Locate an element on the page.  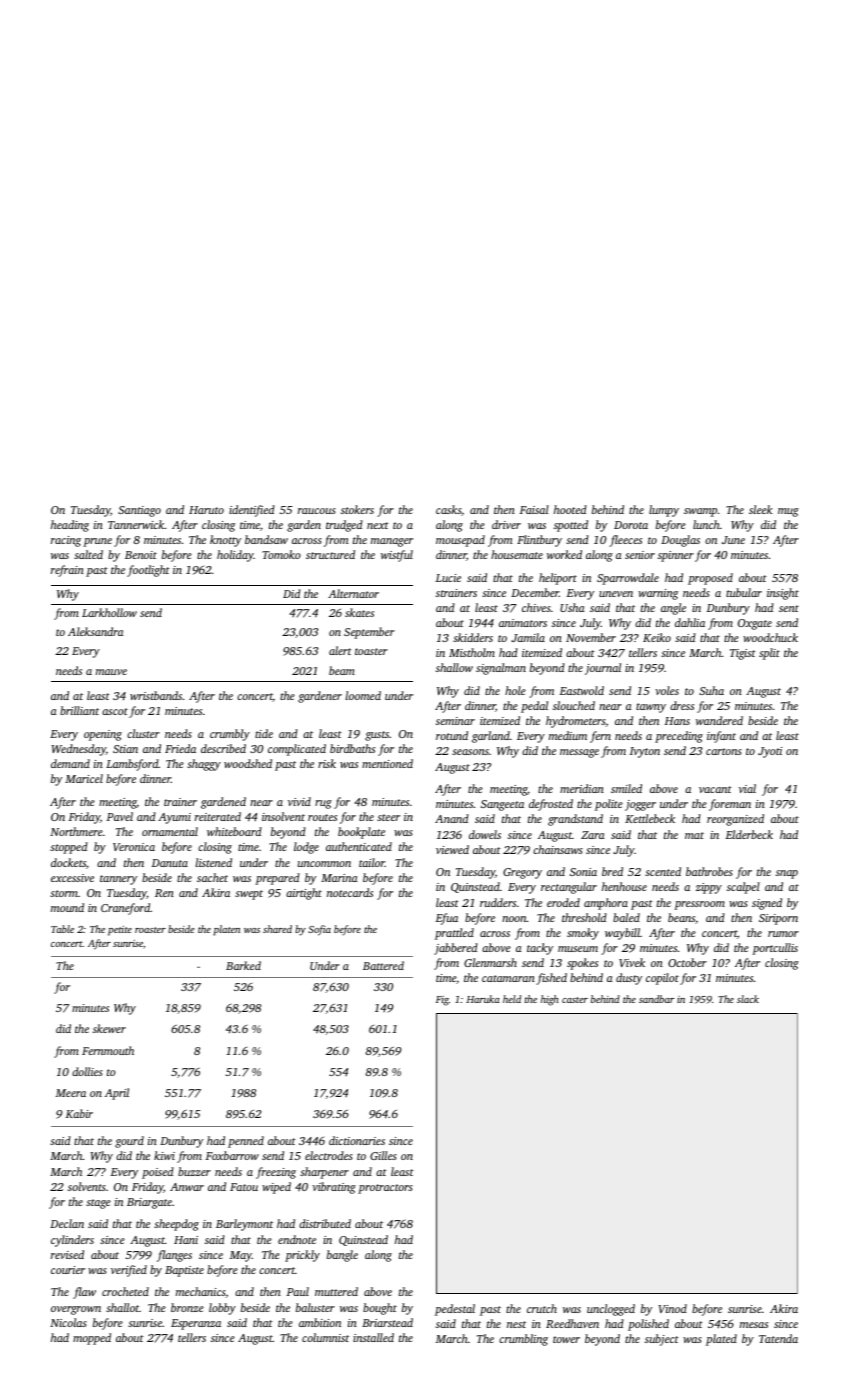
Glenmarsh is located at coordinates (490, 962).
